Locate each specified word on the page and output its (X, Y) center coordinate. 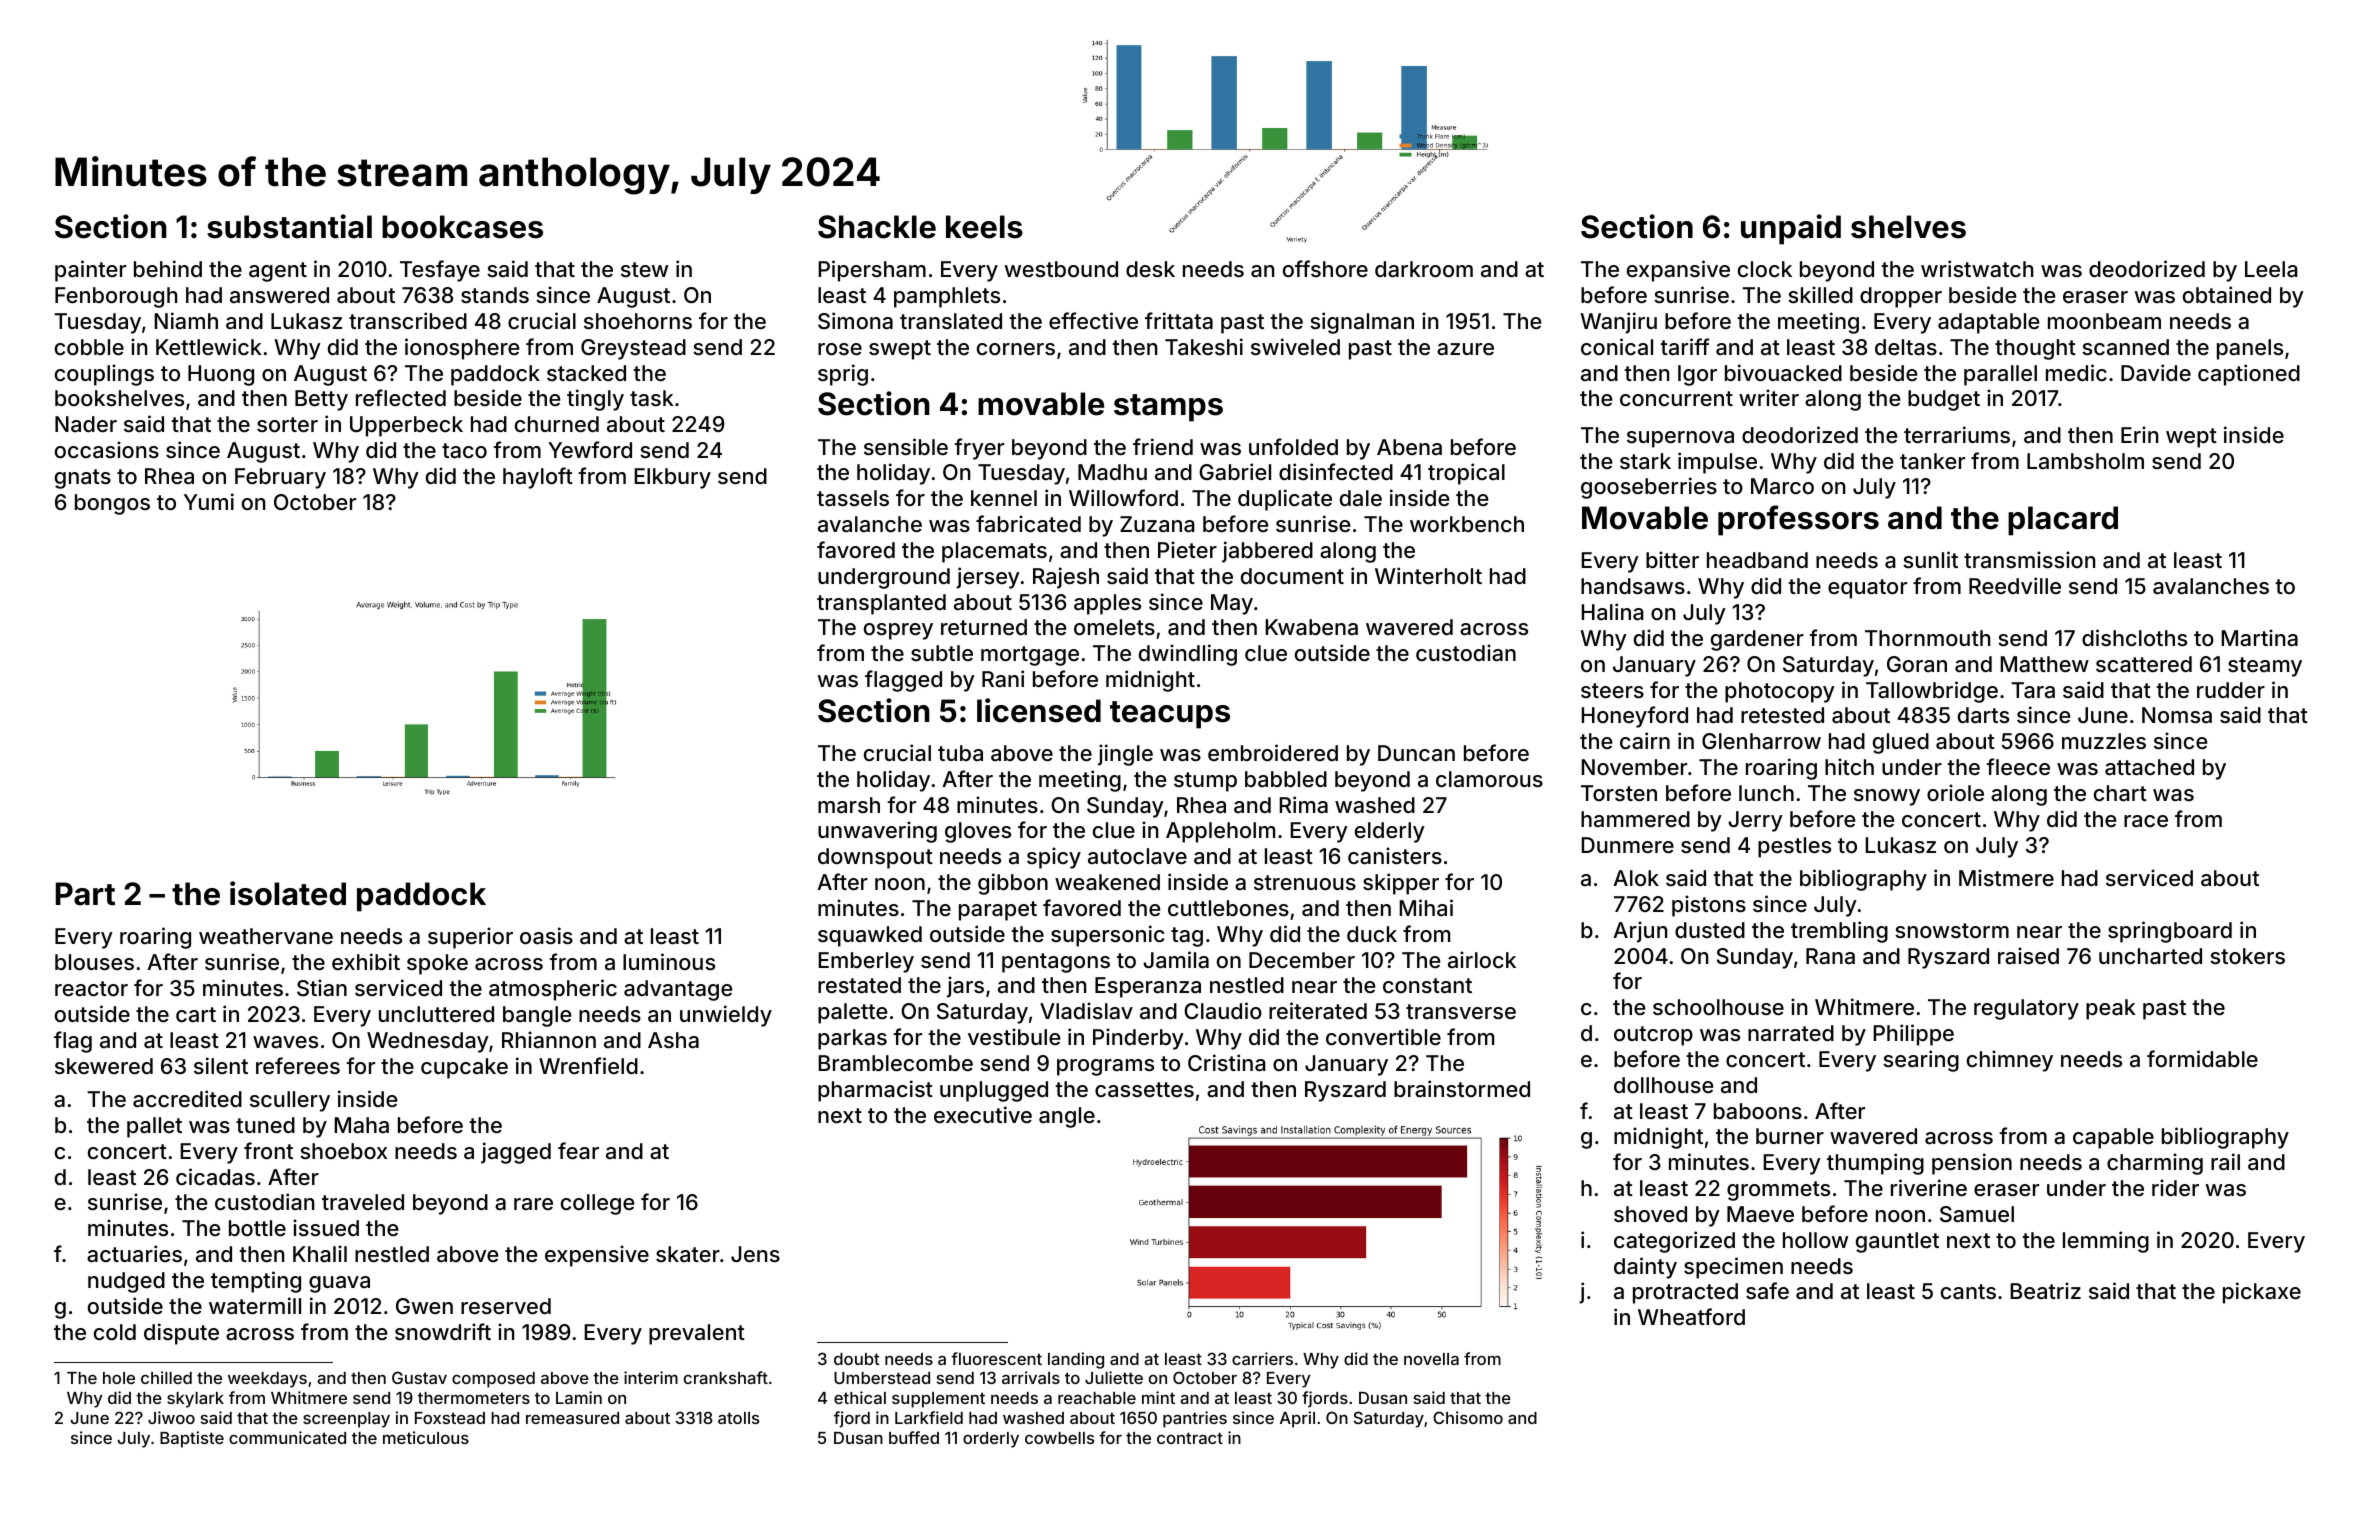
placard (2063, 521)
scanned (2125, 347)
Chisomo (1468, 1417)
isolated (288, 893)
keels (984, 227)
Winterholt (1428, 575)
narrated (1791, 1033)
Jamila (1176, 960)
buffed (914, 1437)
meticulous (426, 1437)
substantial (289, 226)
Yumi (209, 501)
